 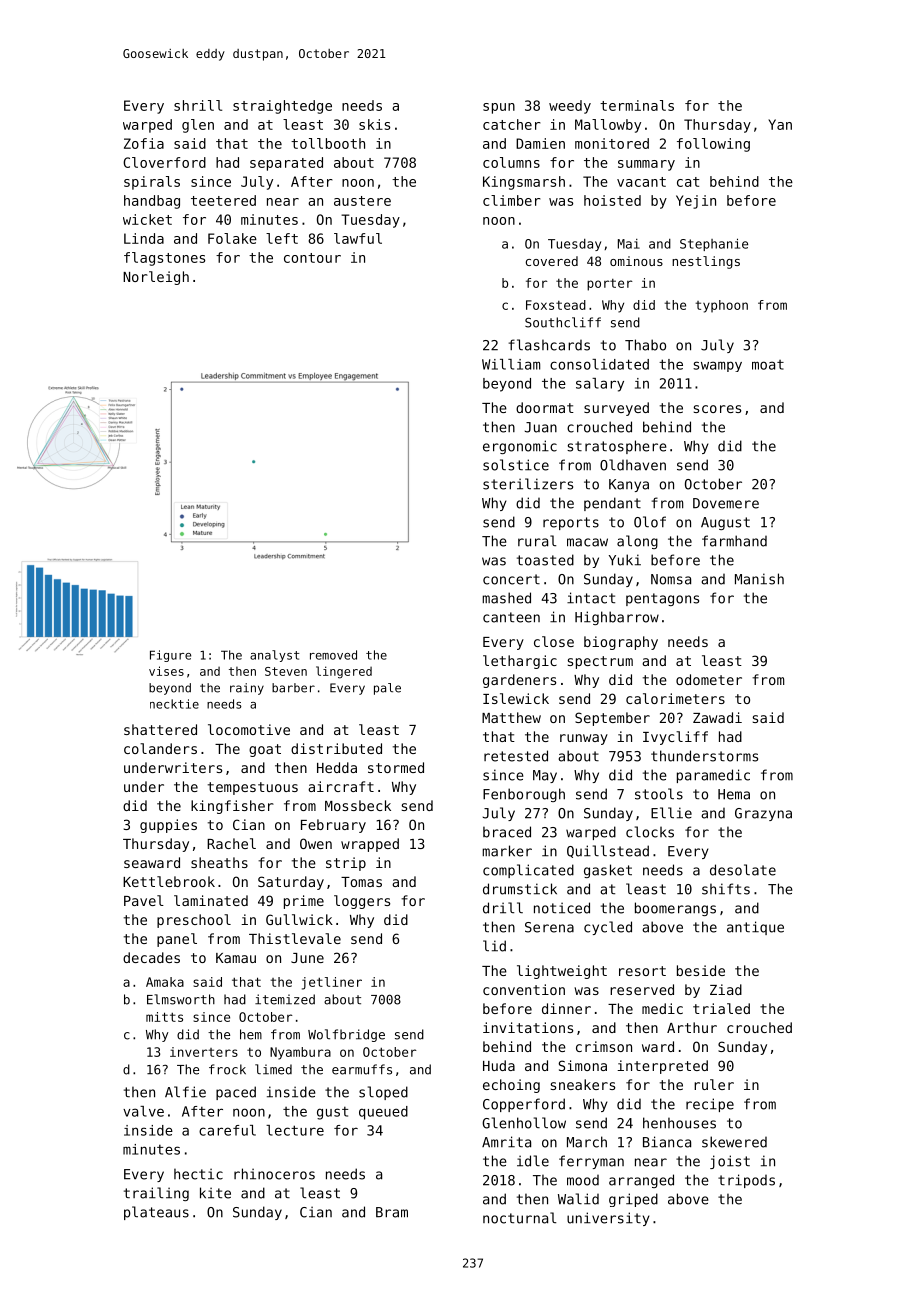 What do you see at coordinates (533, 1161) in the screenshot?
I see `idle` at bounding box center [533, 1161].
